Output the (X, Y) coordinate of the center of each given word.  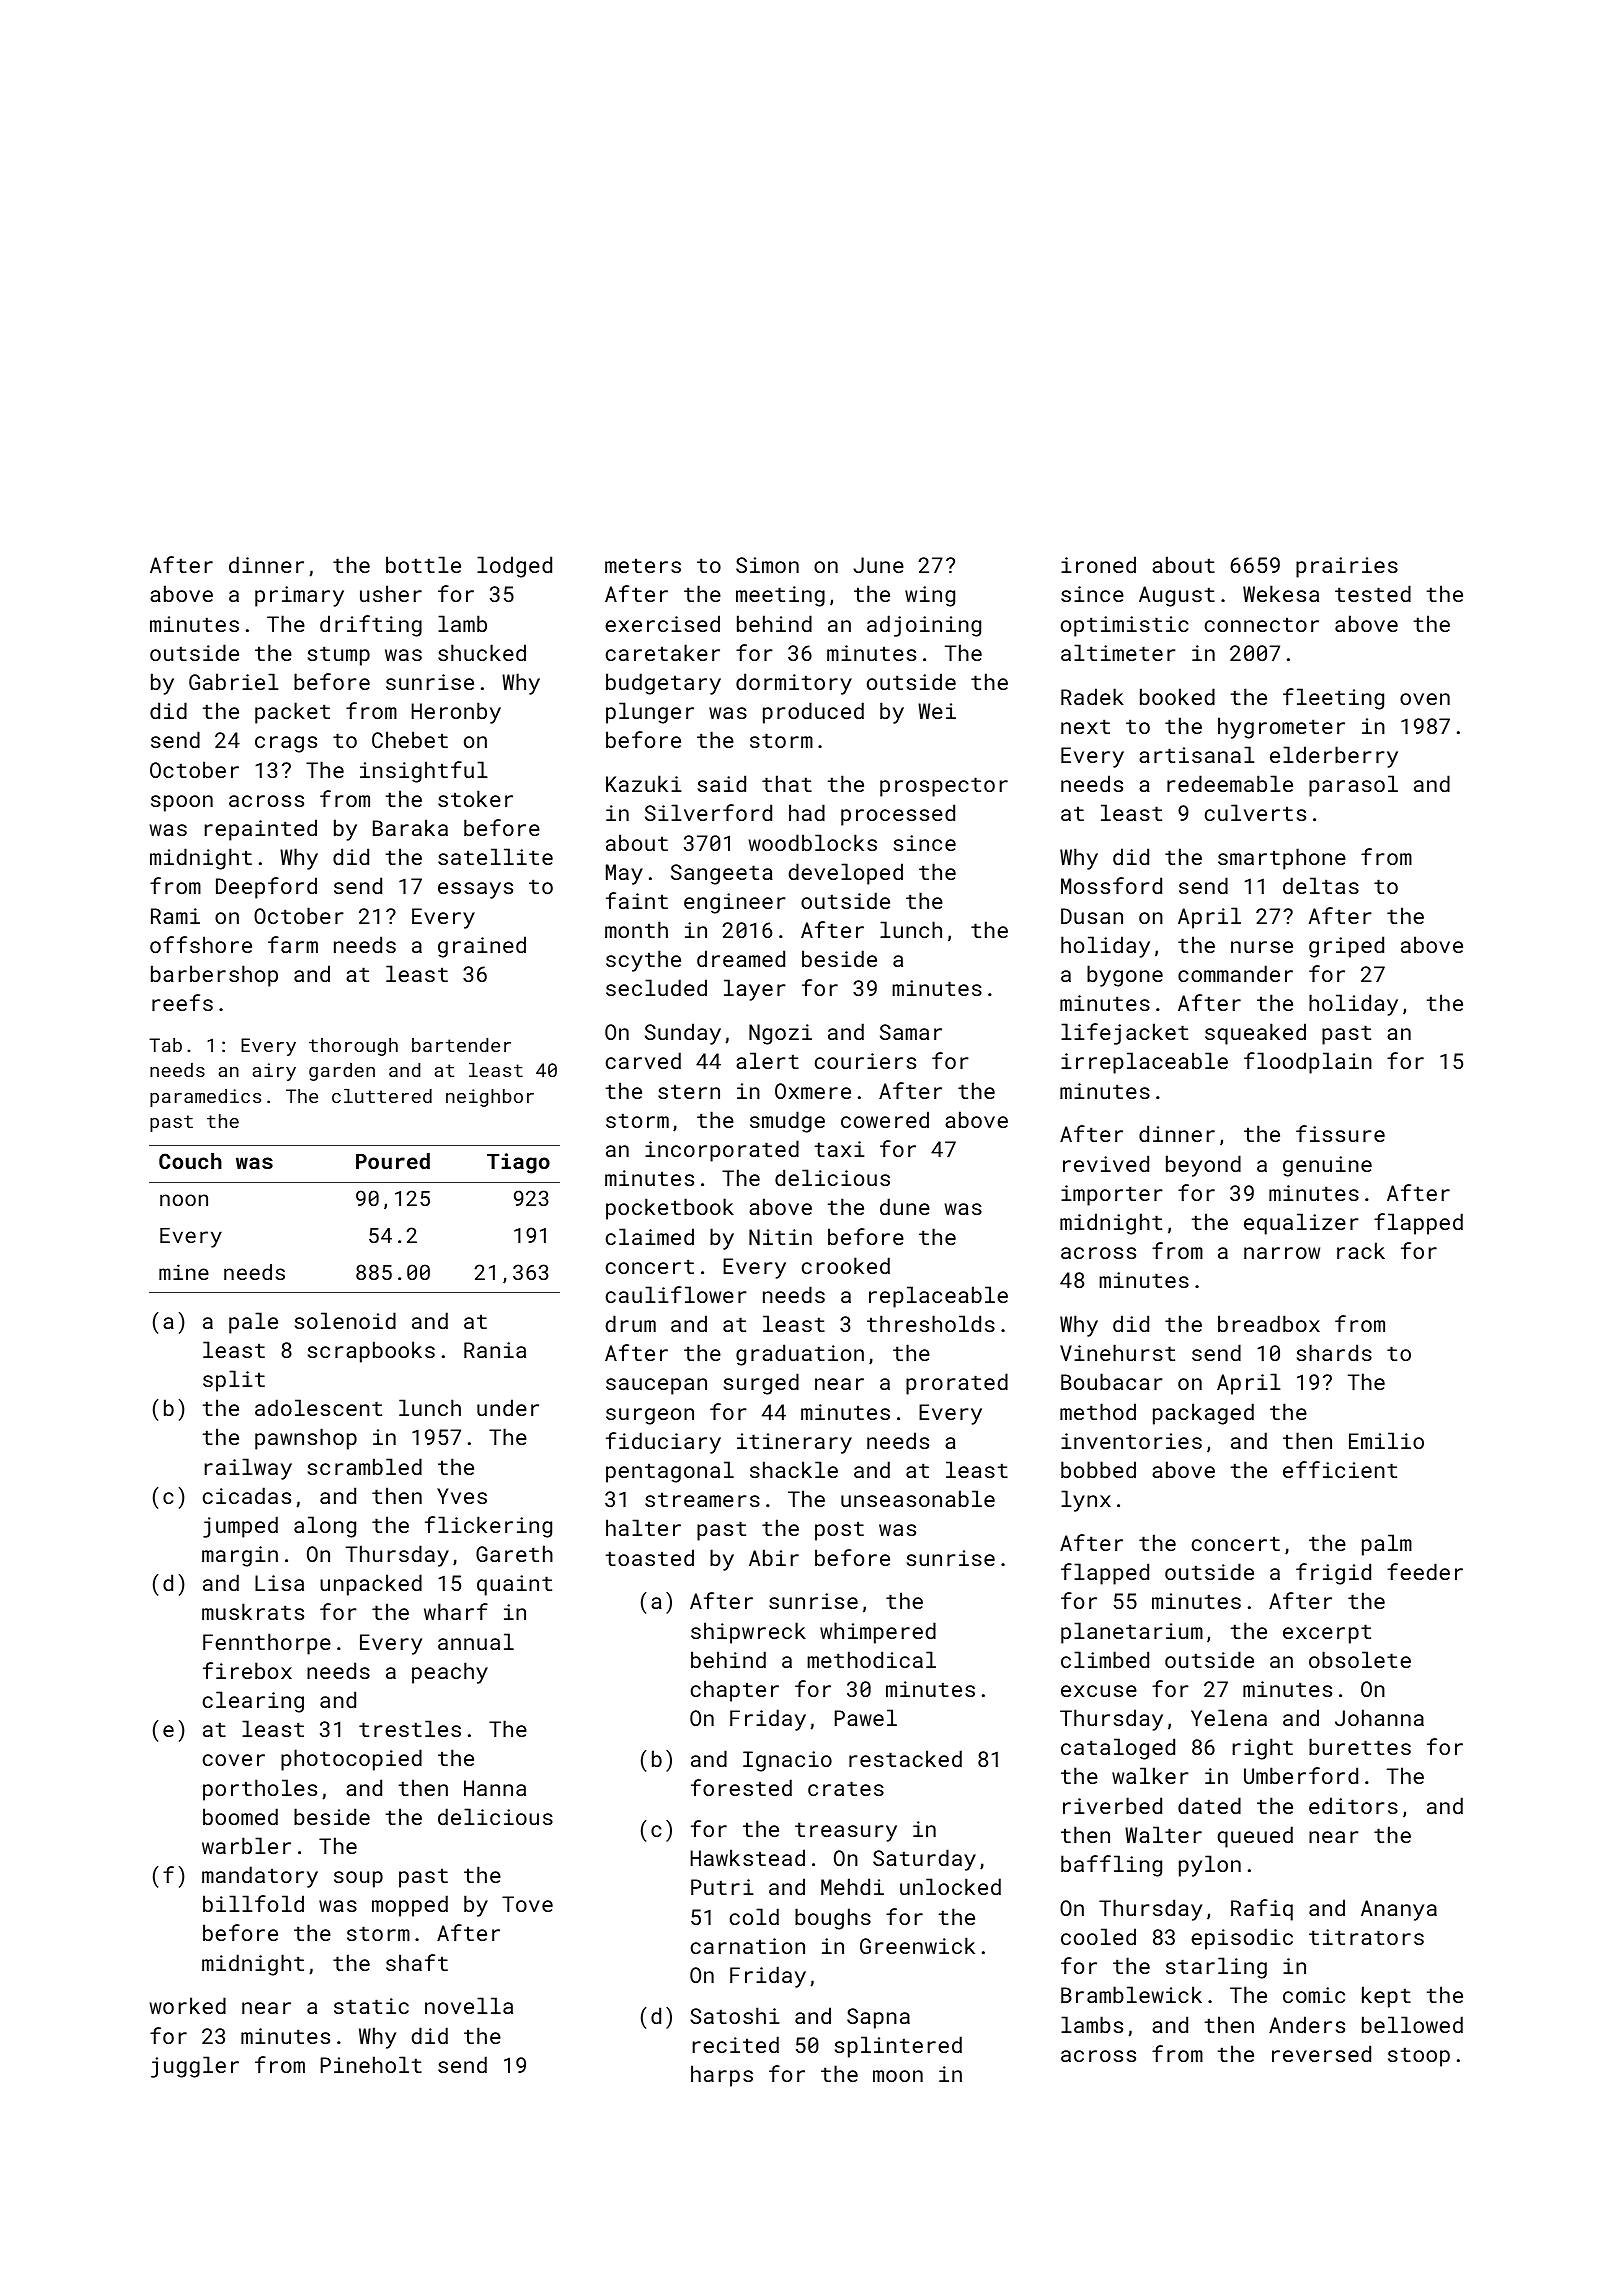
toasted (650, 1557)
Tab (165, 1045)
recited (736, 2044)
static (371, 2006)
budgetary (663, 684)
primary (299, 596)
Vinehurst (1117, 1352)
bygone (1125, 976)
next (1085, 726)
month (636, 929)
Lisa (279, 1583)
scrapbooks (371, 1352)
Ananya (1399, 1910)
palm (1387, 1545)
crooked (846, 1265)
